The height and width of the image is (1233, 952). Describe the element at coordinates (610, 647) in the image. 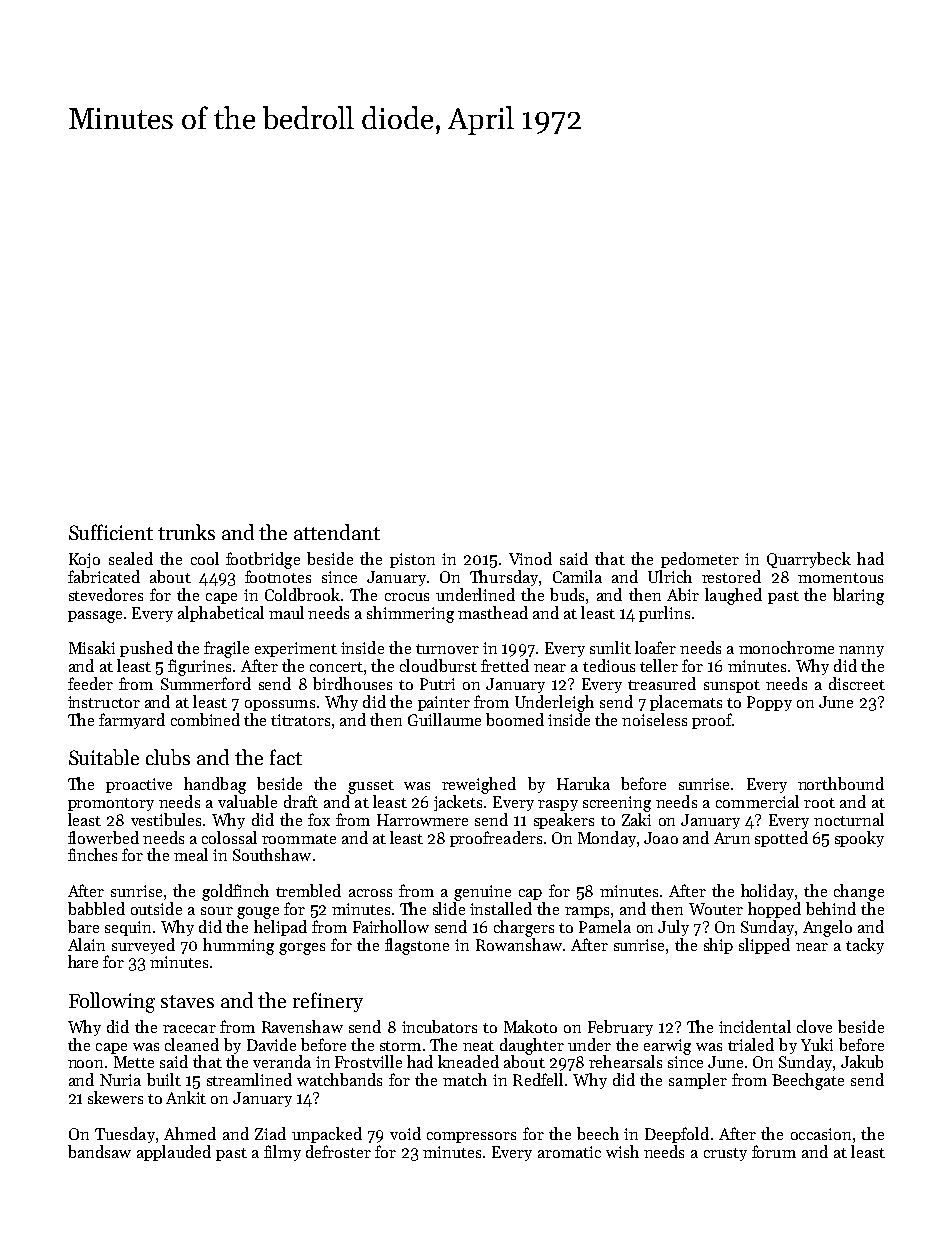

I see `sunlit` at that location.
